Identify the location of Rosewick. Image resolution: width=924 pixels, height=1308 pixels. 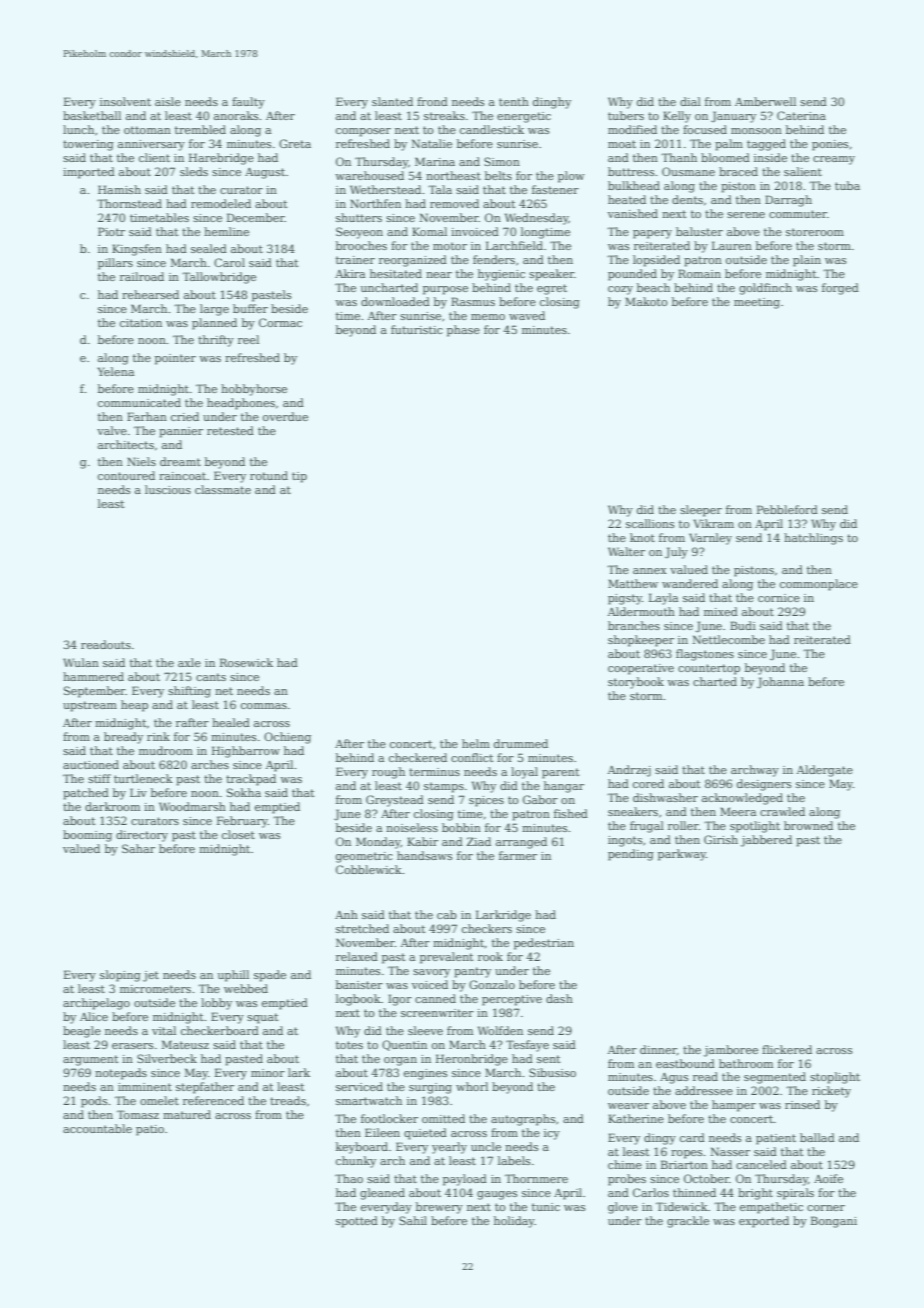
(246, 662).
